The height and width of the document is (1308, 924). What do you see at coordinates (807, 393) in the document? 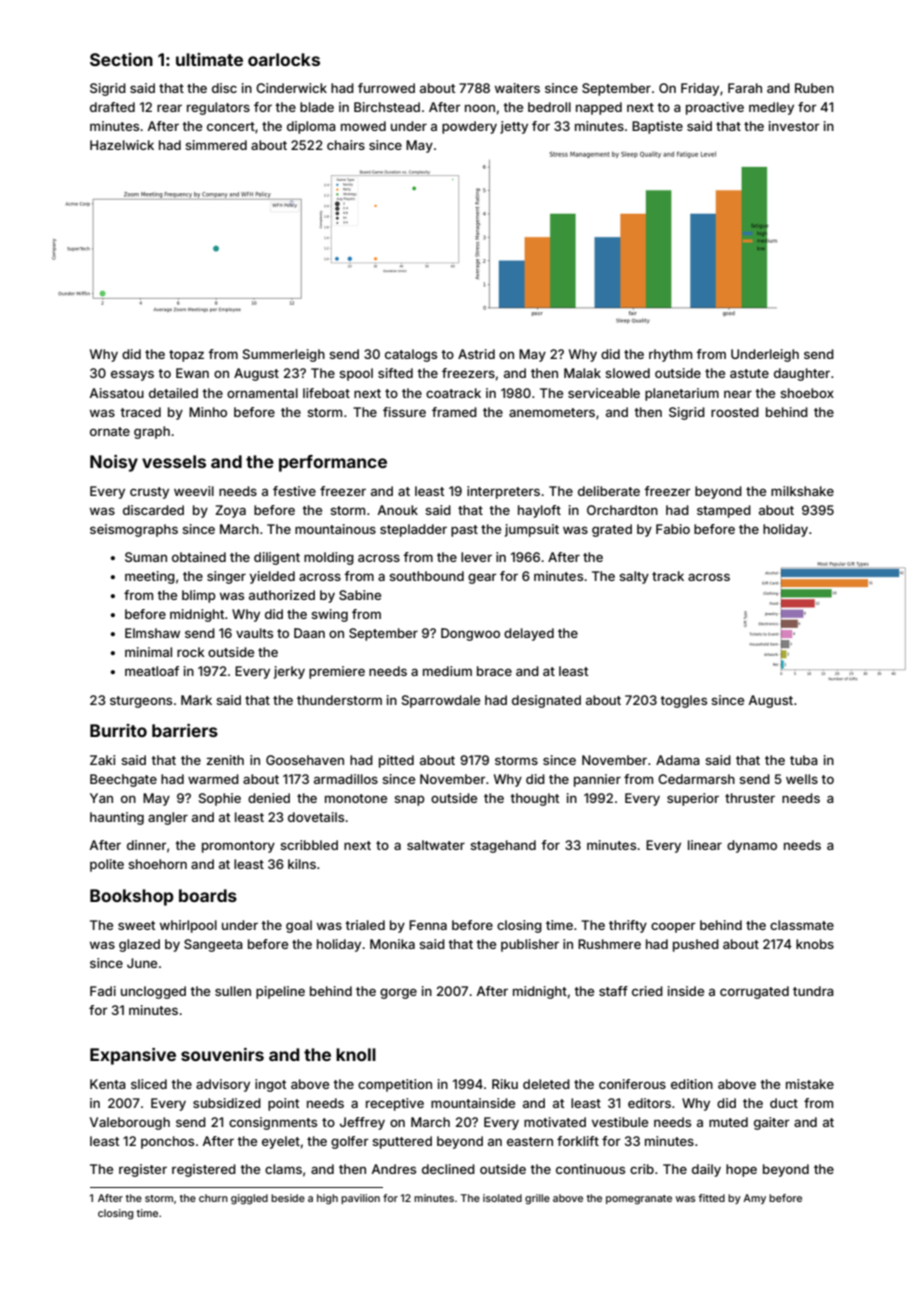
I see `shoebox` at bounding box center [807, 393].
